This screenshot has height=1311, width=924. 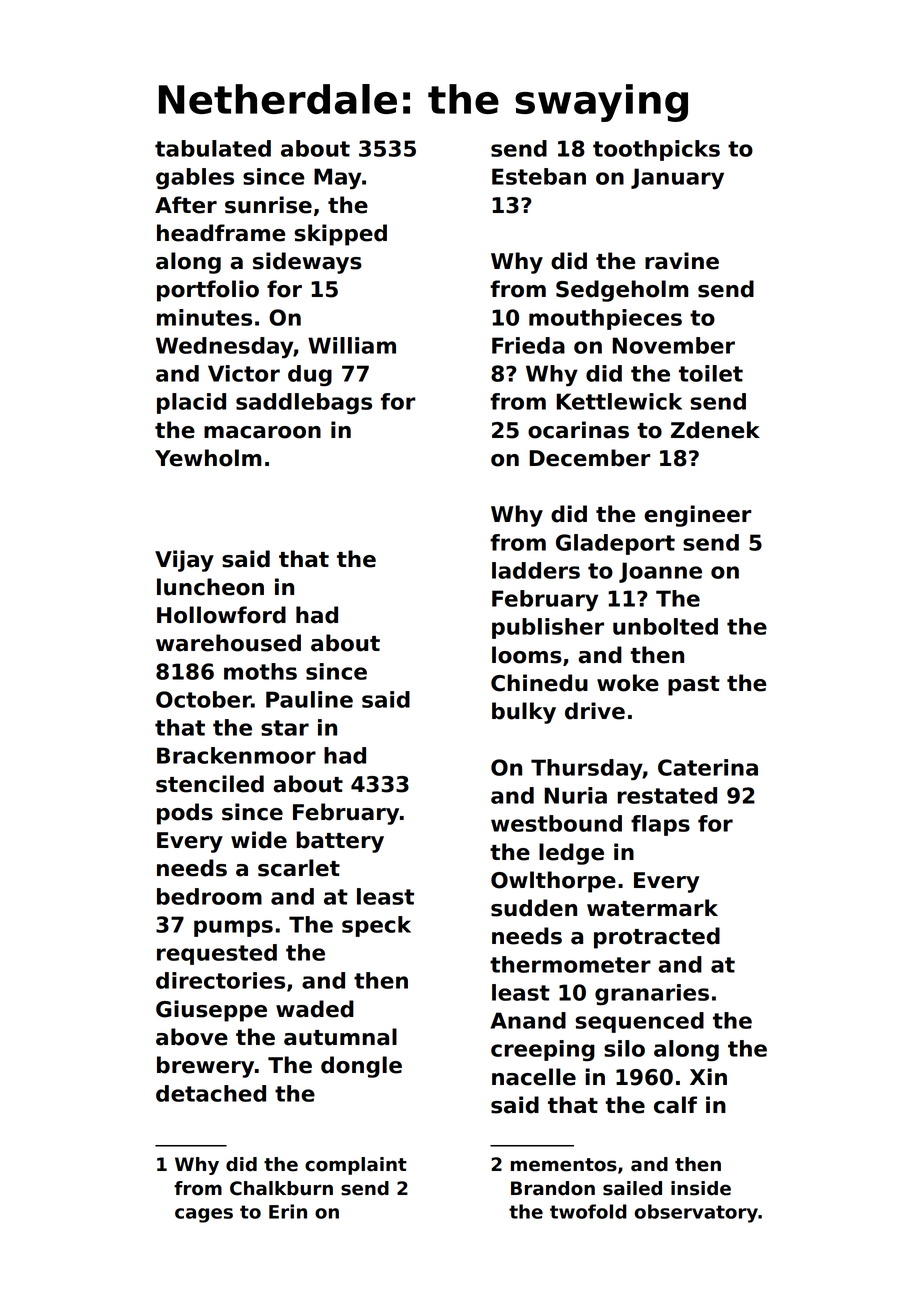 What do you see at coordinates (528, 345) in the screenshot?
I see `Frieda` at bounding box center [528, 345].
